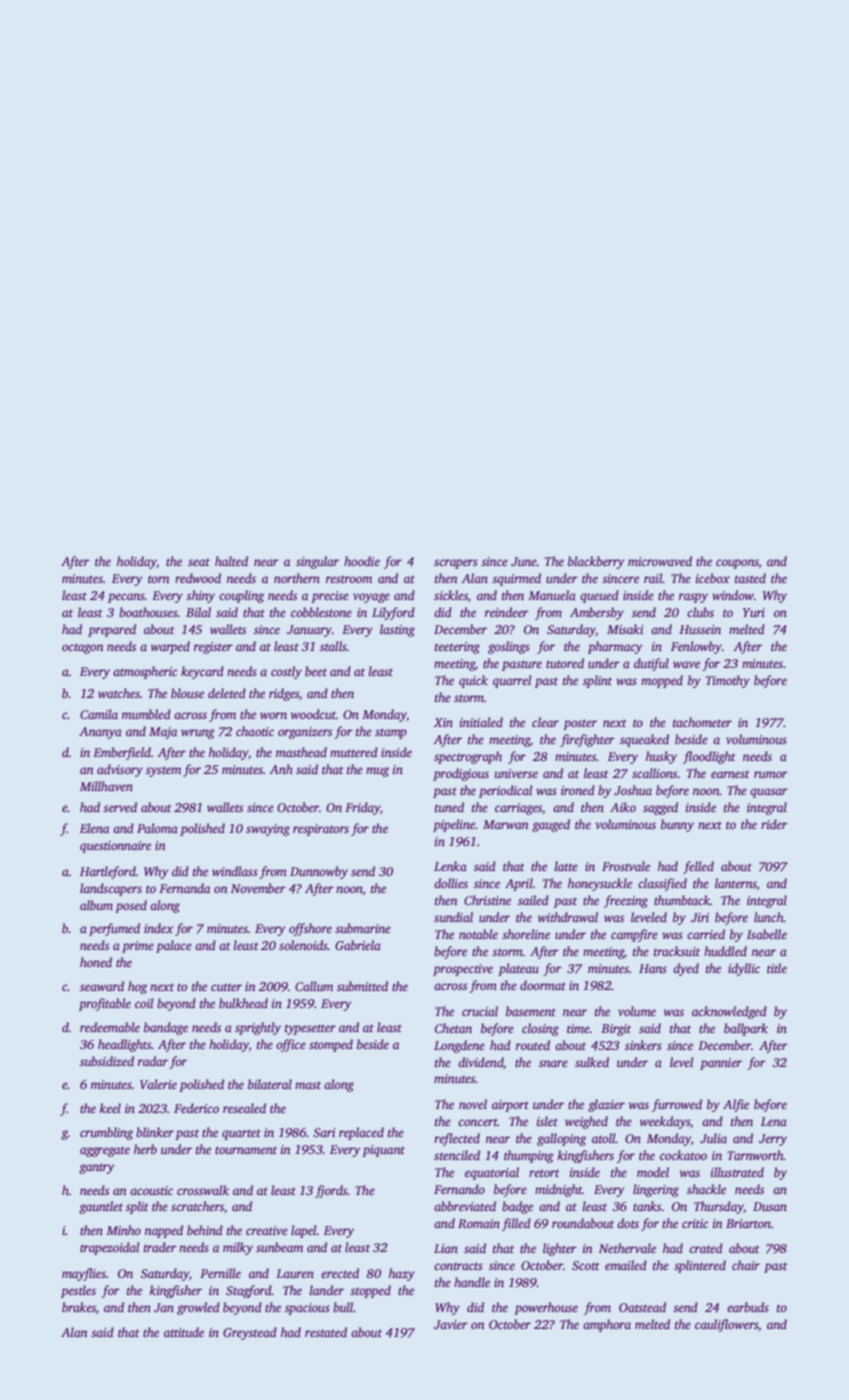  I want to click on powerhouse, so click(546, 1308).
